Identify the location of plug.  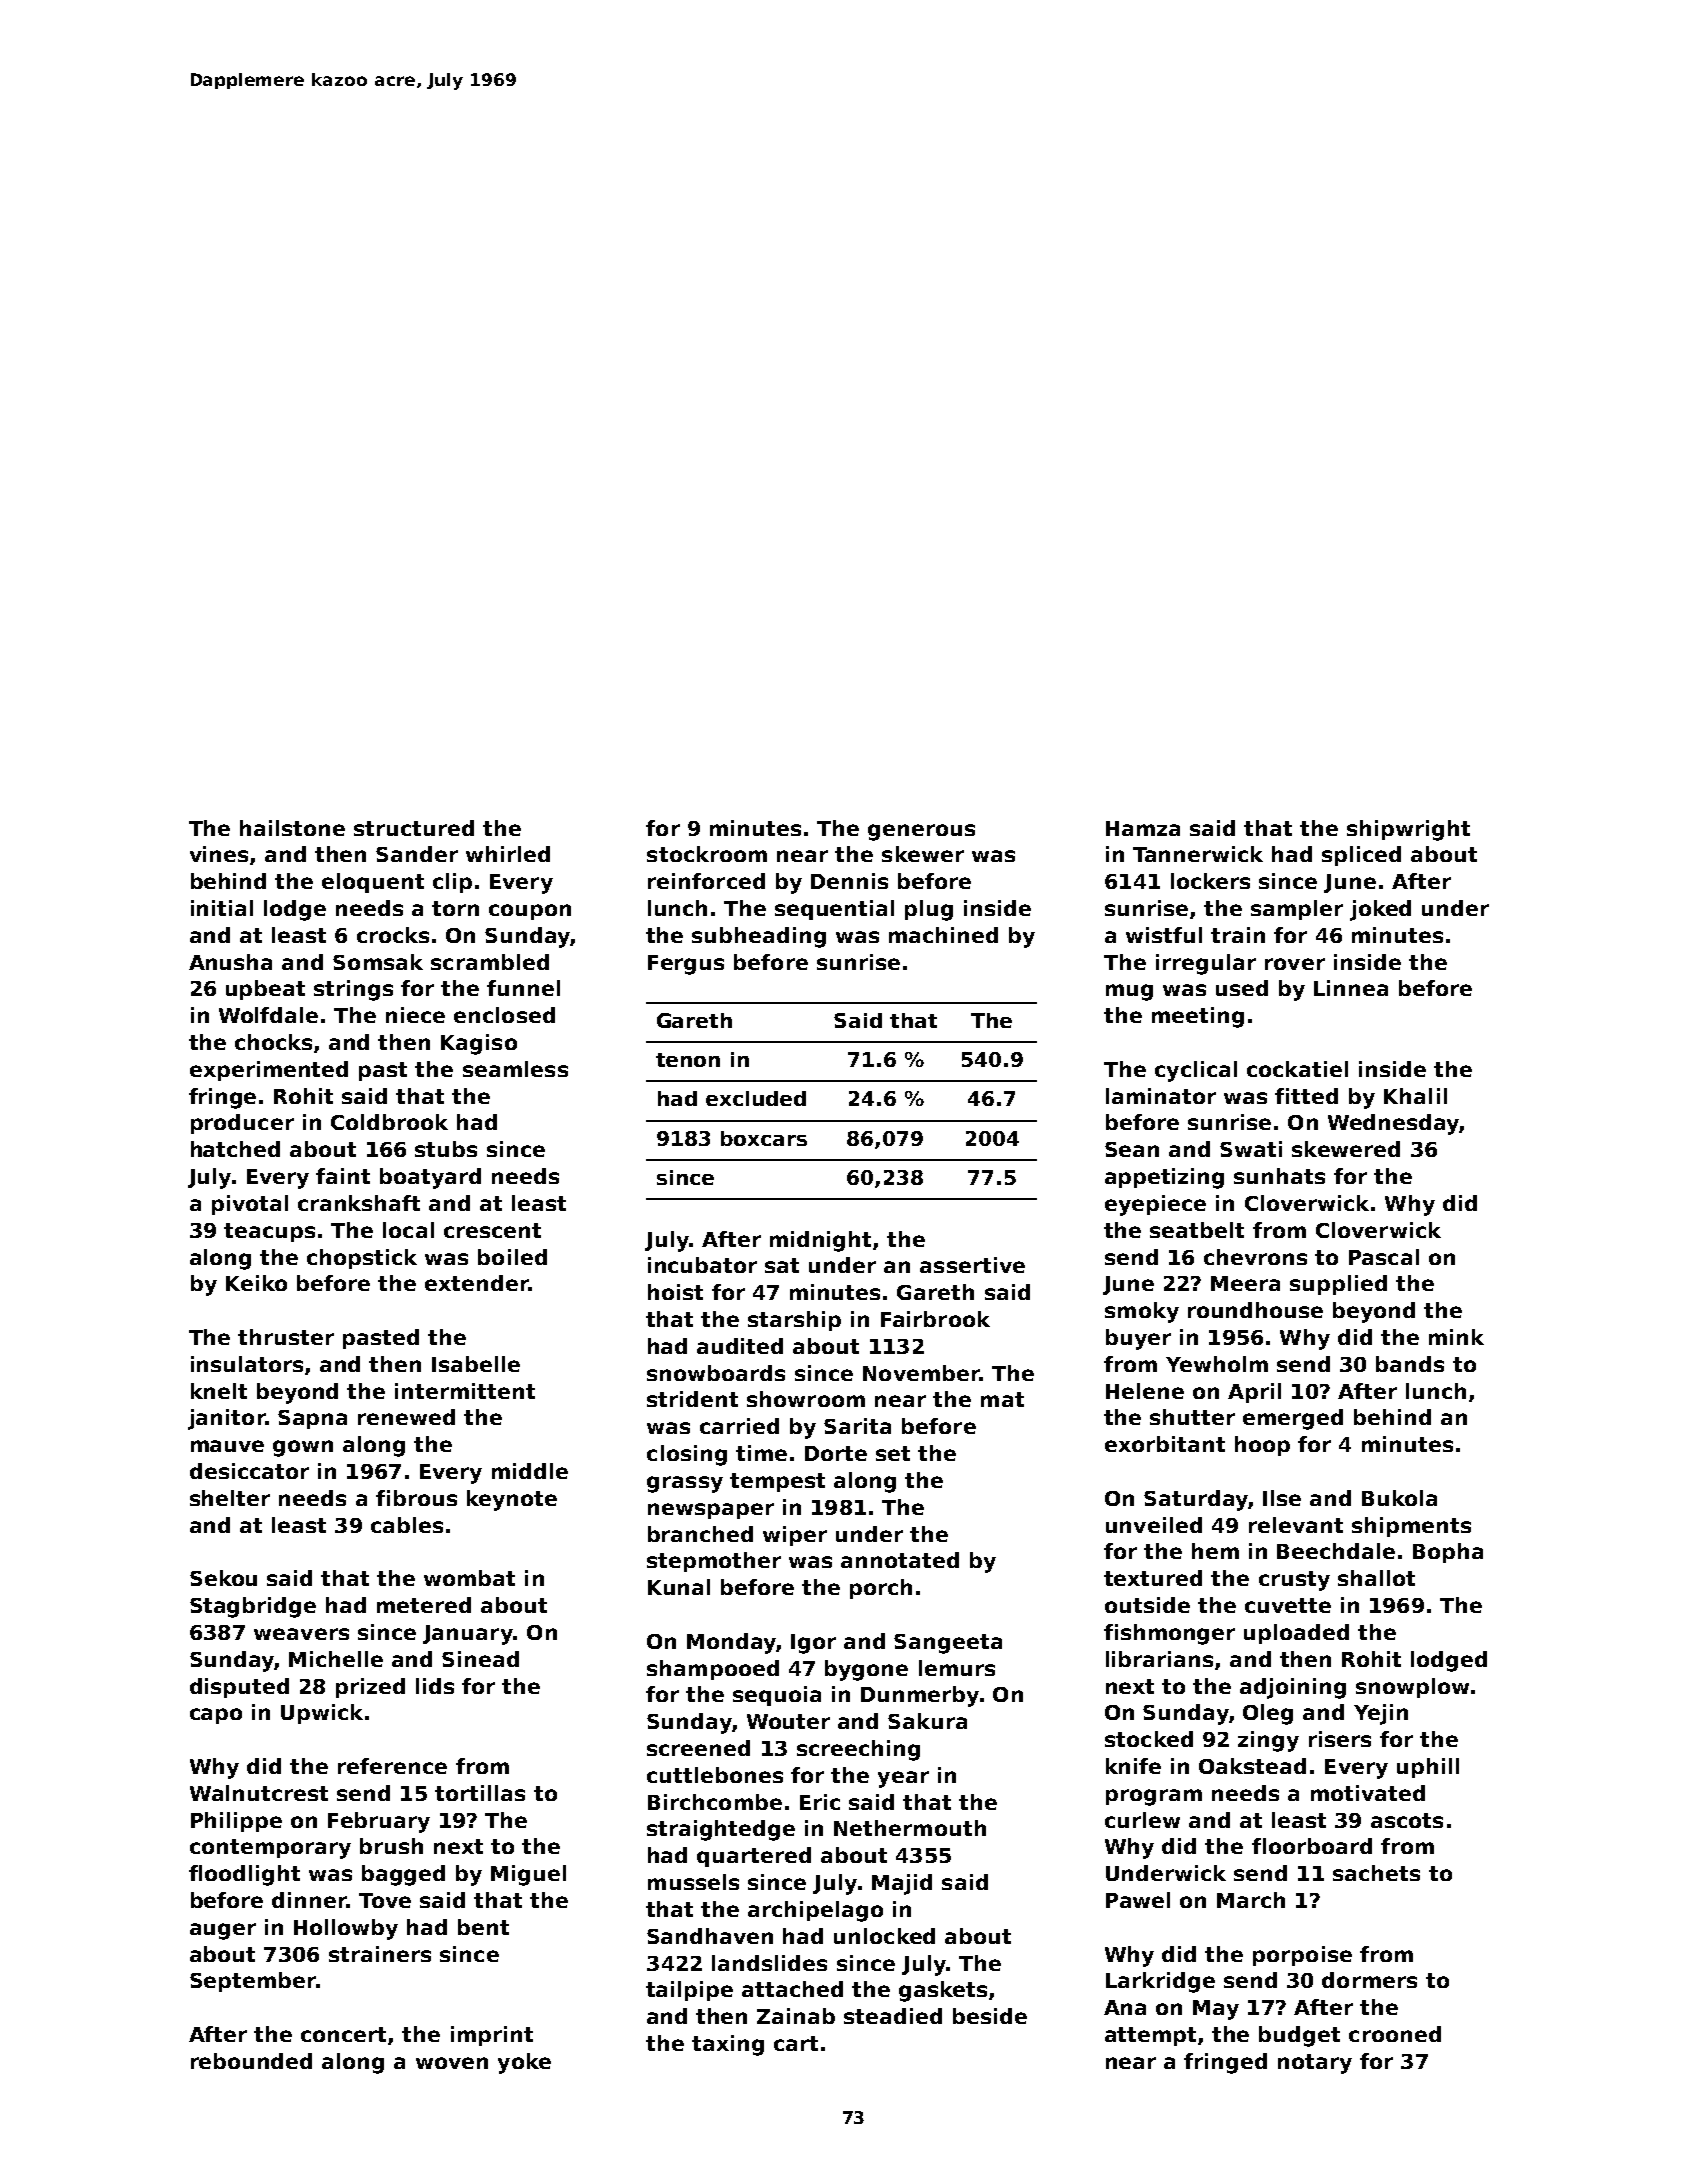
(929, 910).
